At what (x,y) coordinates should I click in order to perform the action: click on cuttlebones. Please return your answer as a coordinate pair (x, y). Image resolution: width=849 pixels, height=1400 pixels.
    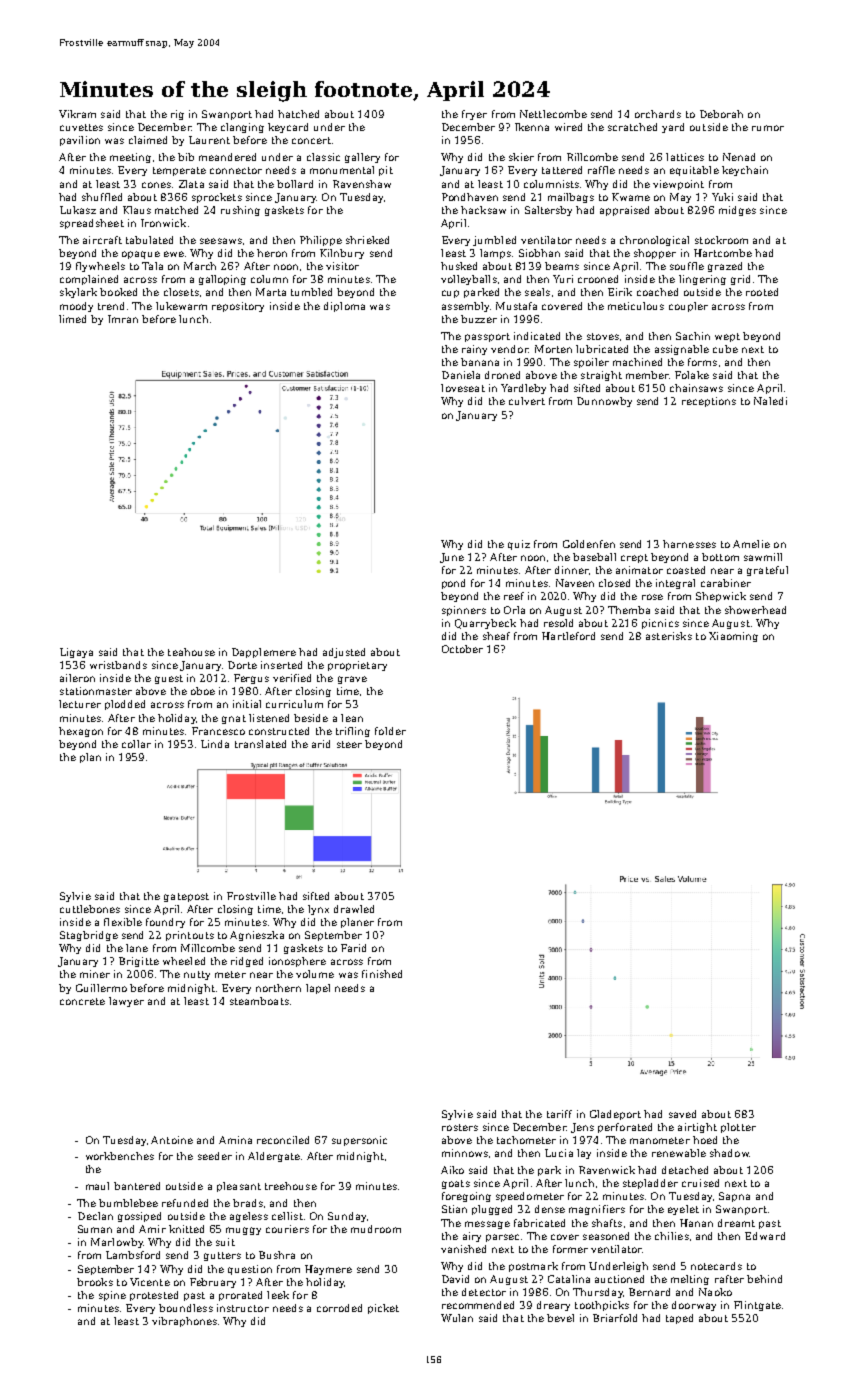
    Looking at the image, I should click on (90, 909).
